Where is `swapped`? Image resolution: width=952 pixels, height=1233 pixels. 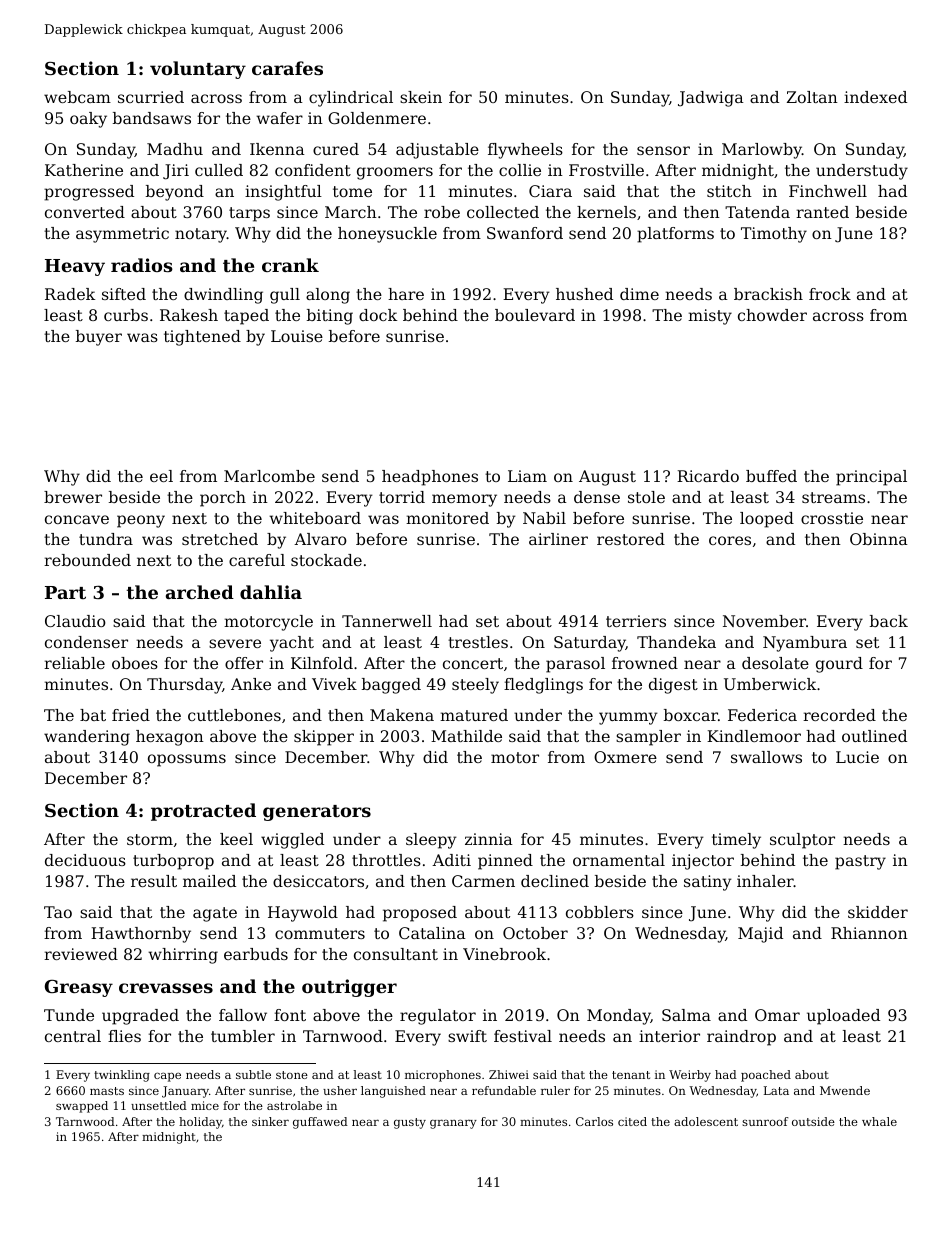 swapped is located at coordinates (82, 1107).
